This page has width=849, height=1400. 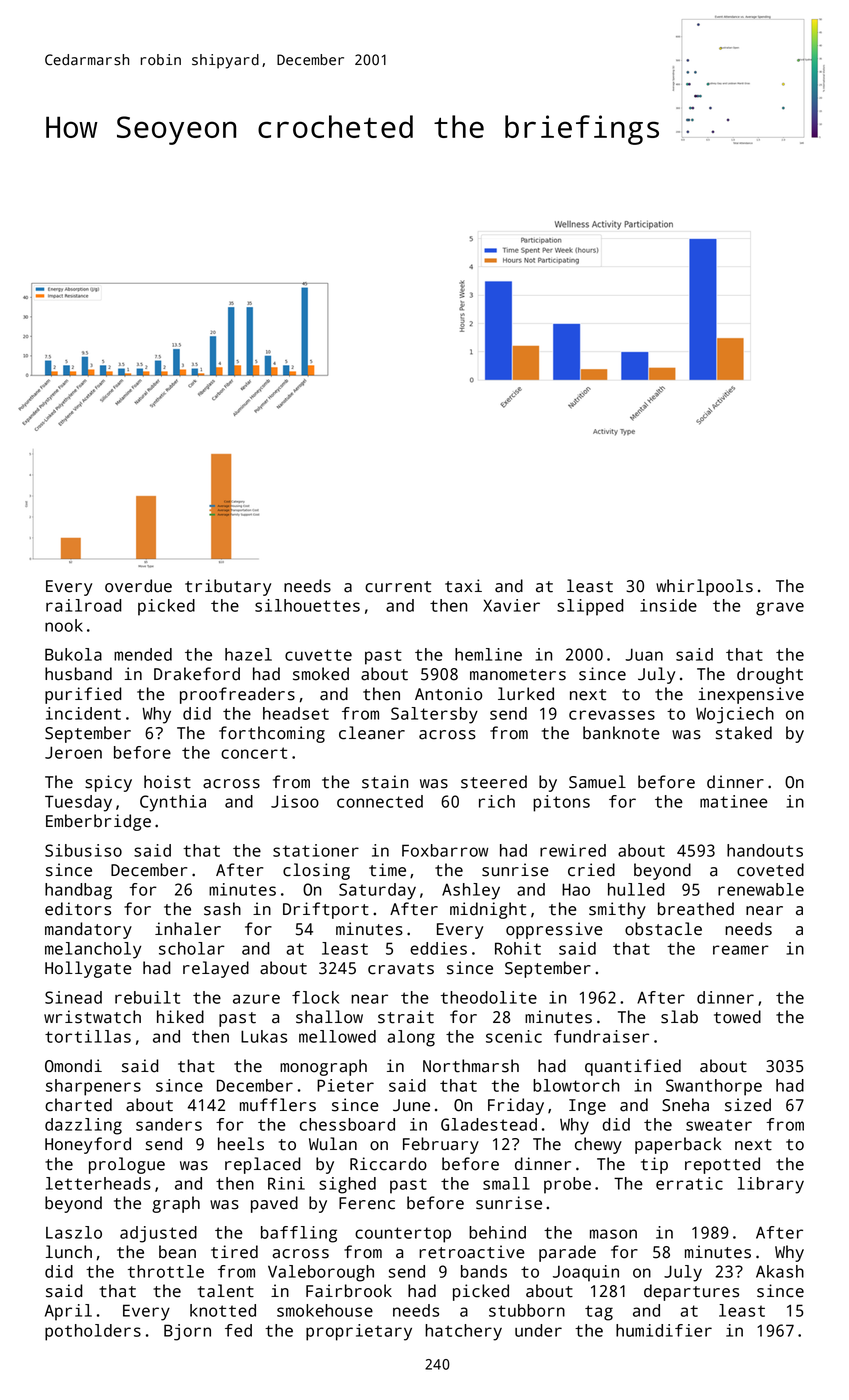 I want to click on hatchery, so click(x=463, y=1332).
